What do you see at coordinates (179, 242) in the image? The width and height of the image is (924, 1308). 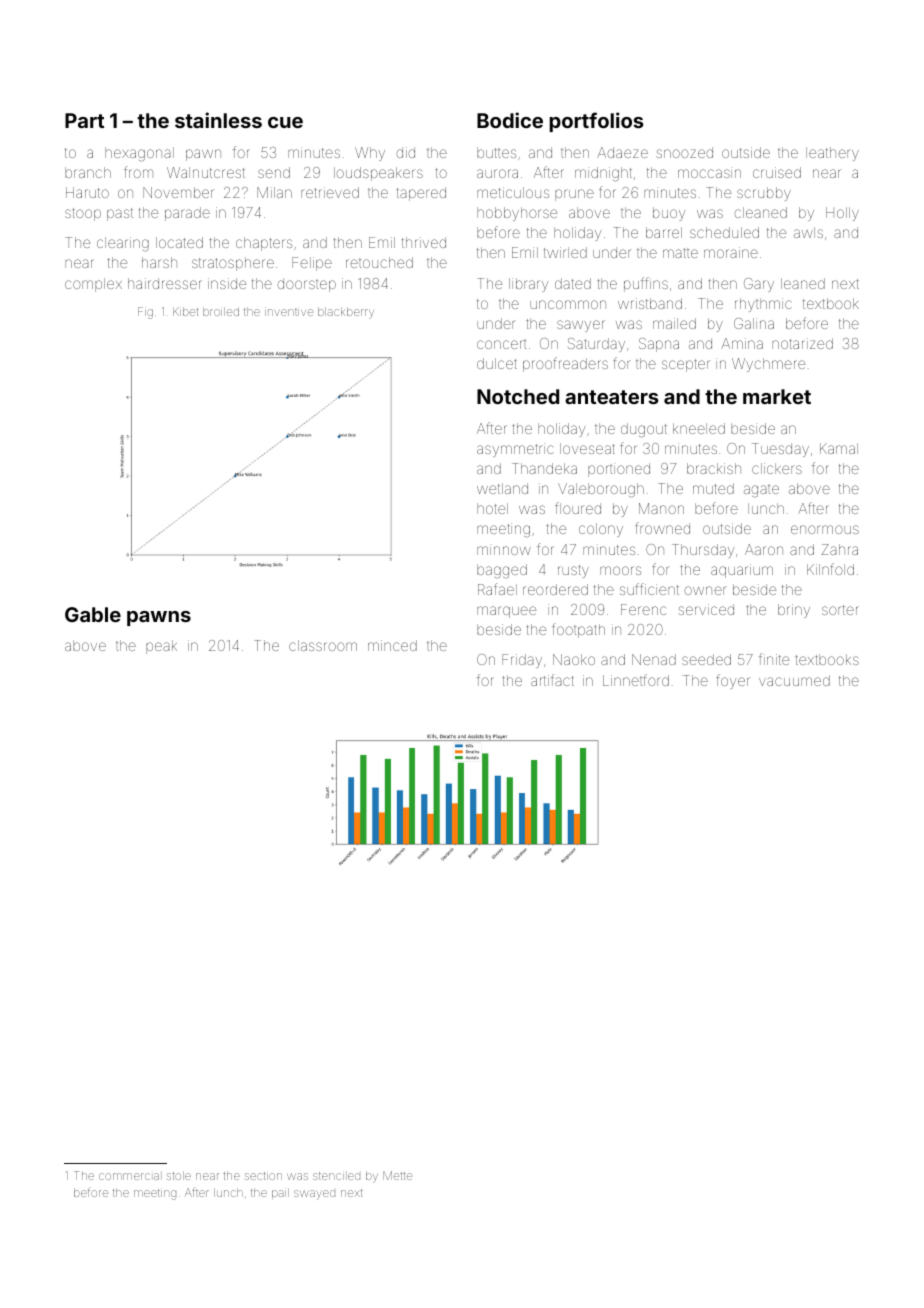 I see `located` at bounding box center [179, 242].
